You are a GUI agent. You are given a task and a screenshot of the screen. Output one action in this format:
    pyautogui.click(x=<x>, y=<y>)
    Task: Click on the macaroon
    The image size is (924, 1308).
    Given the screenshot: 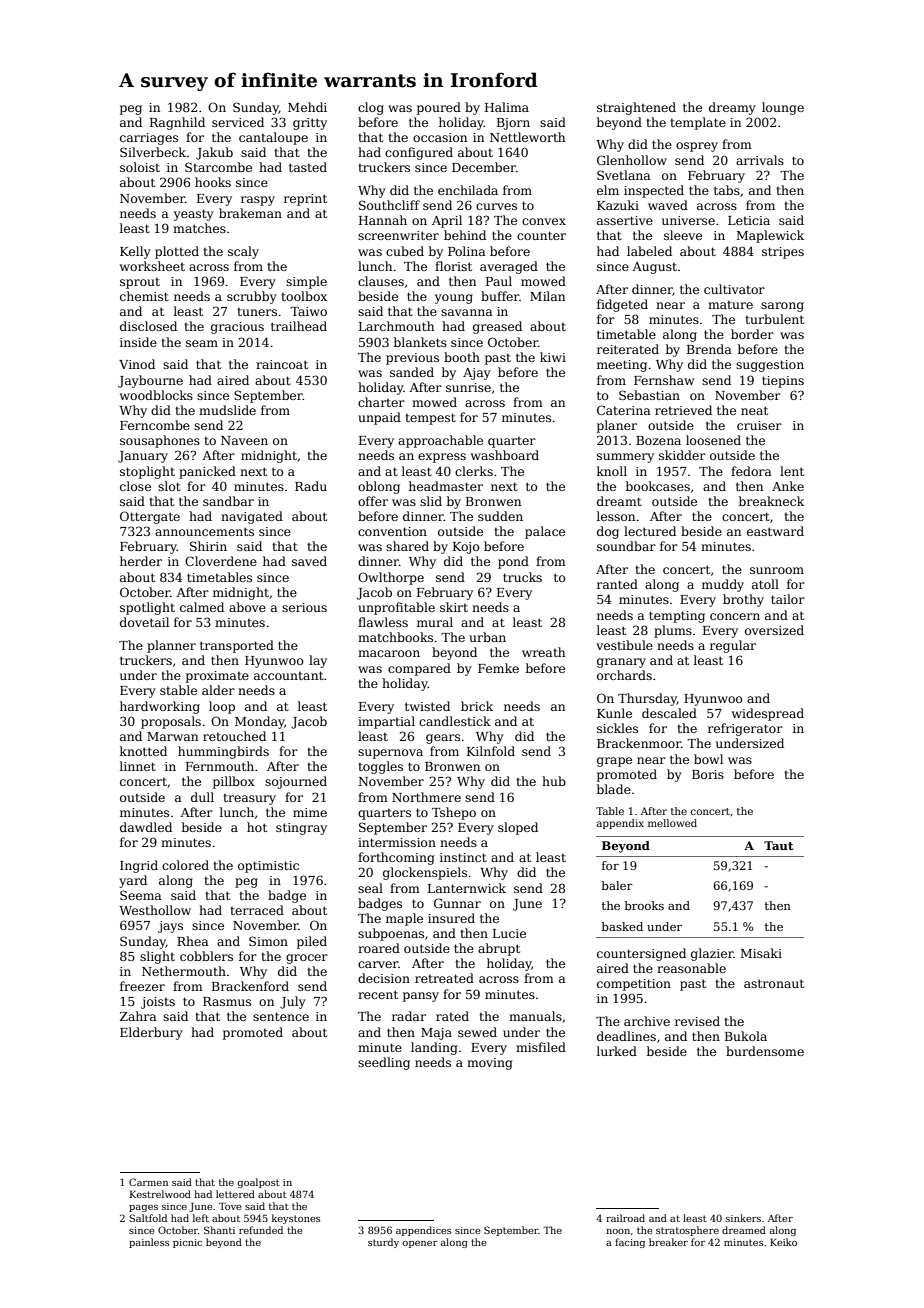 What is the action you would take?
    pyautogui.click(x=389, y=653)
